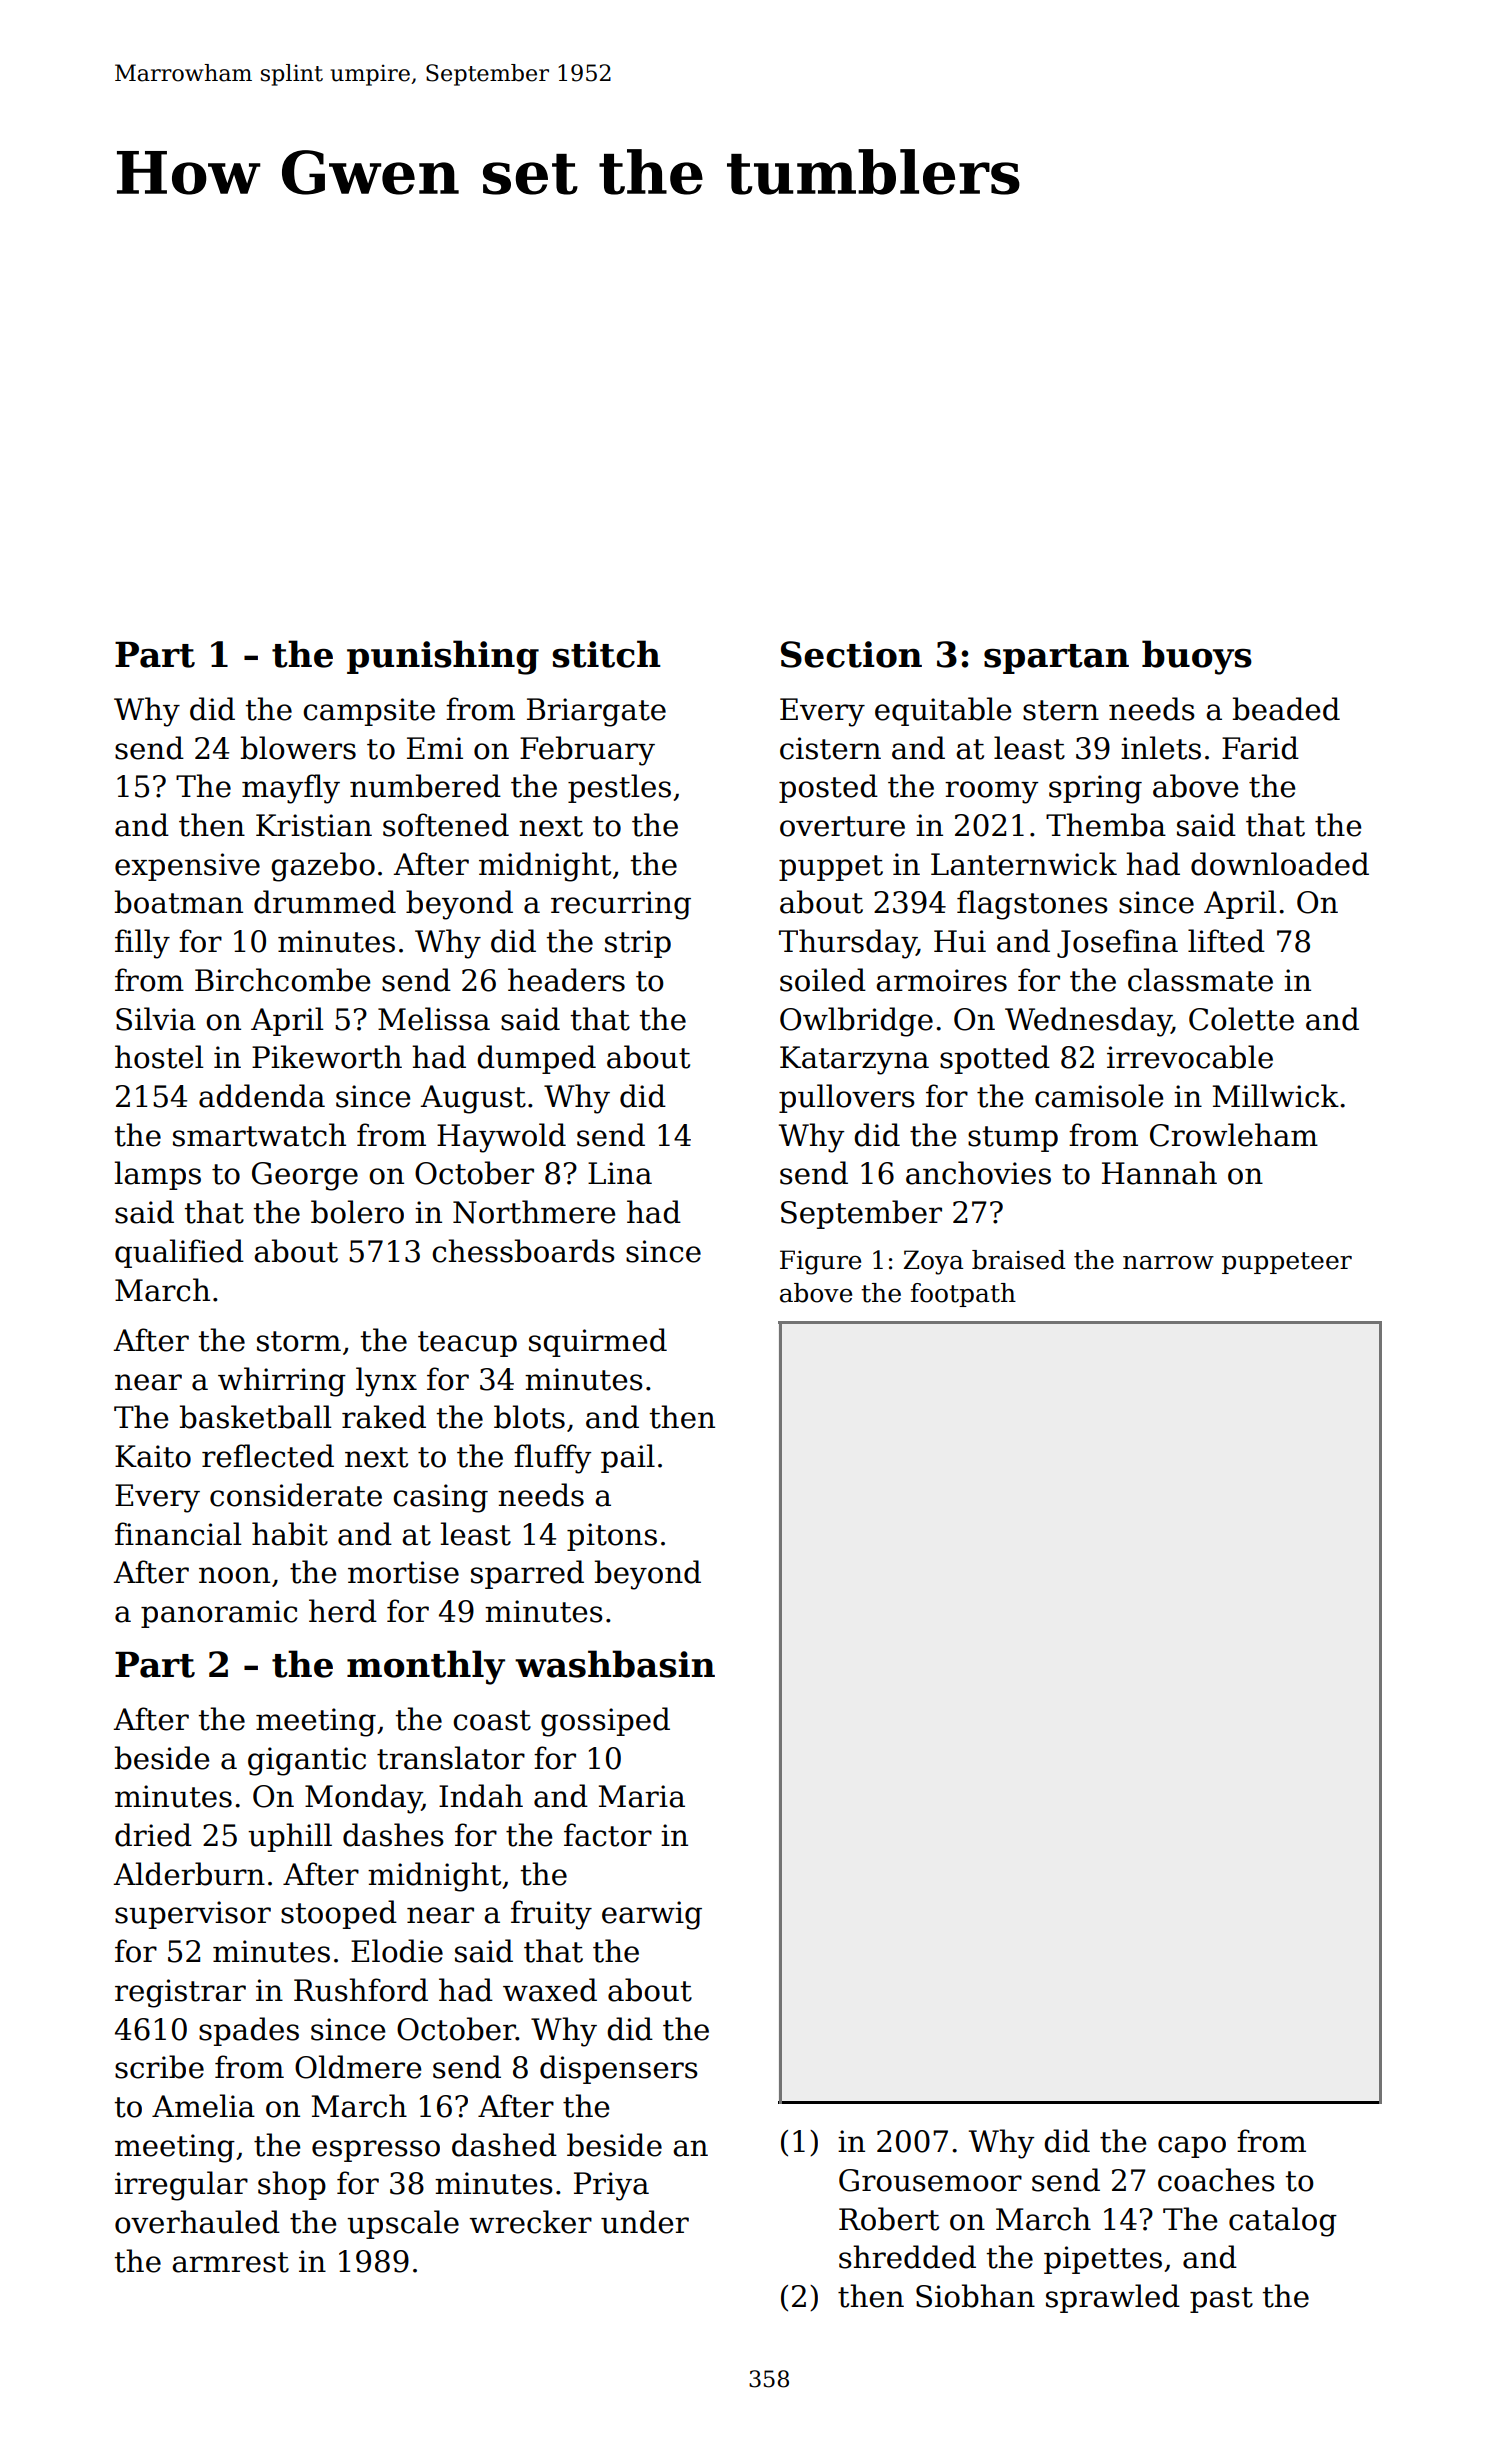 Image resolution: width=1496 pixels, height=2464 pixels. I want to click on buoys, so click(1197, 657).
